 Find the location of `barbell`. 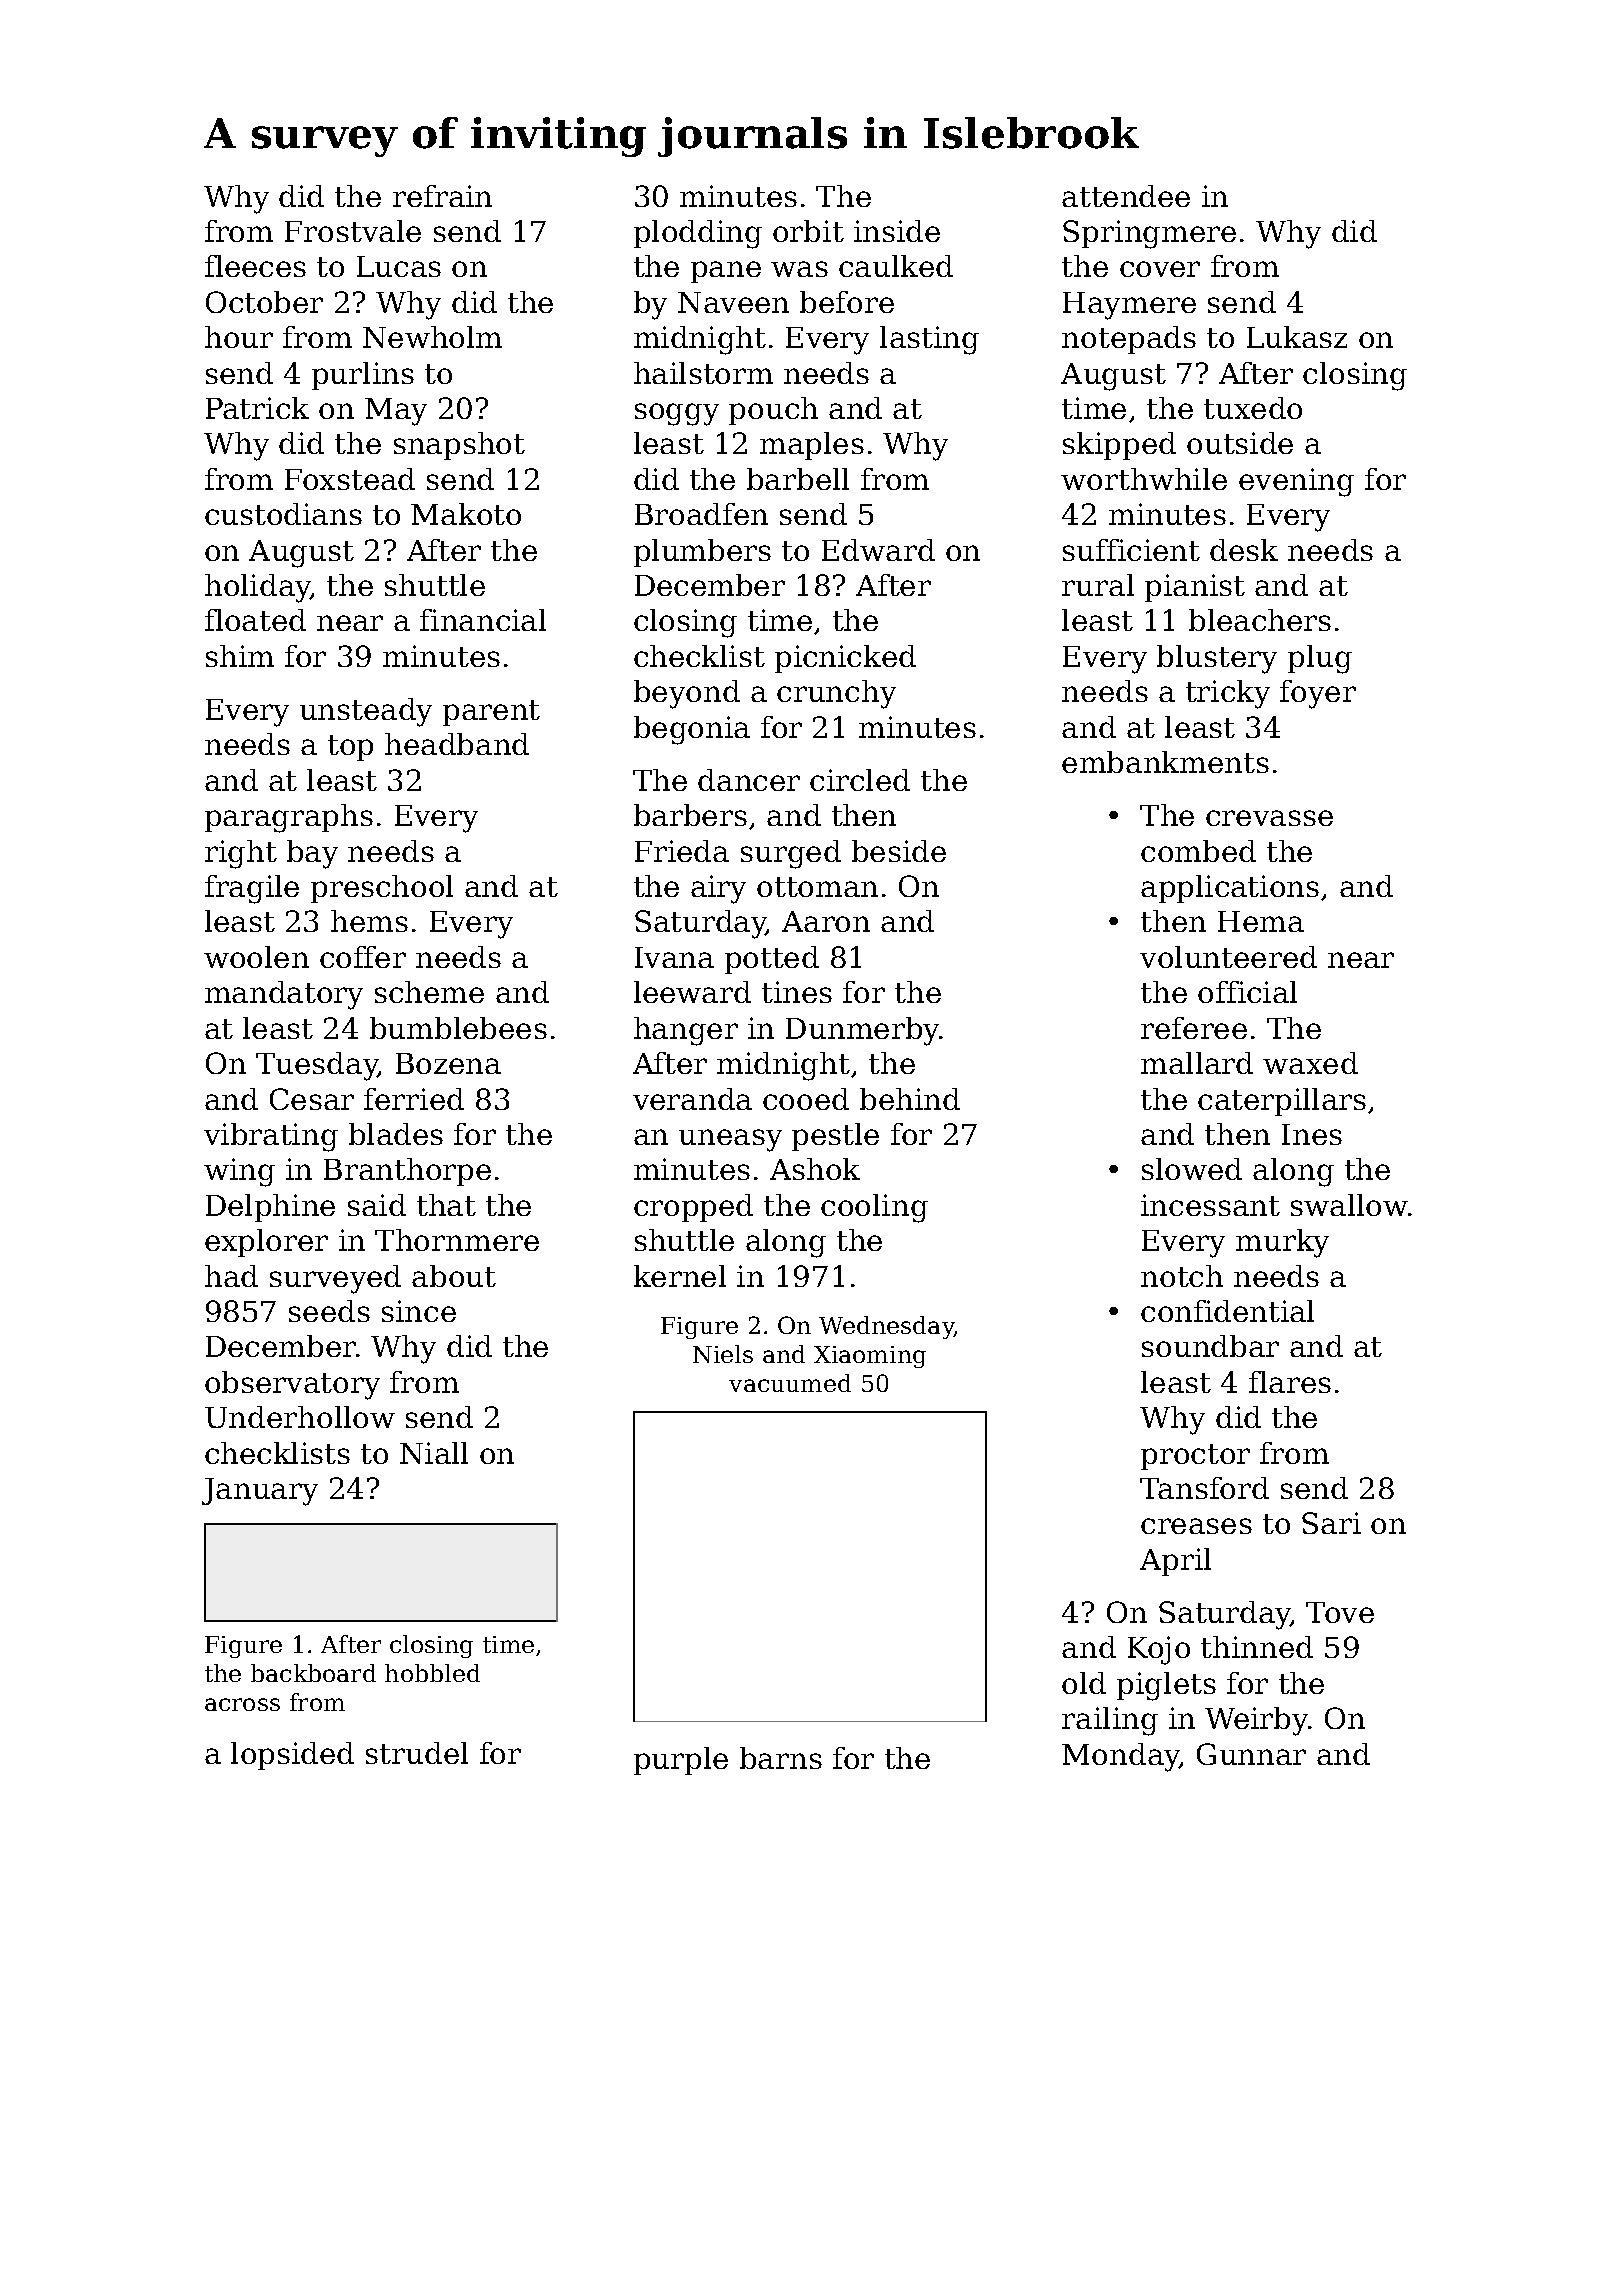

barbell is located at coordinates (798, 479).
